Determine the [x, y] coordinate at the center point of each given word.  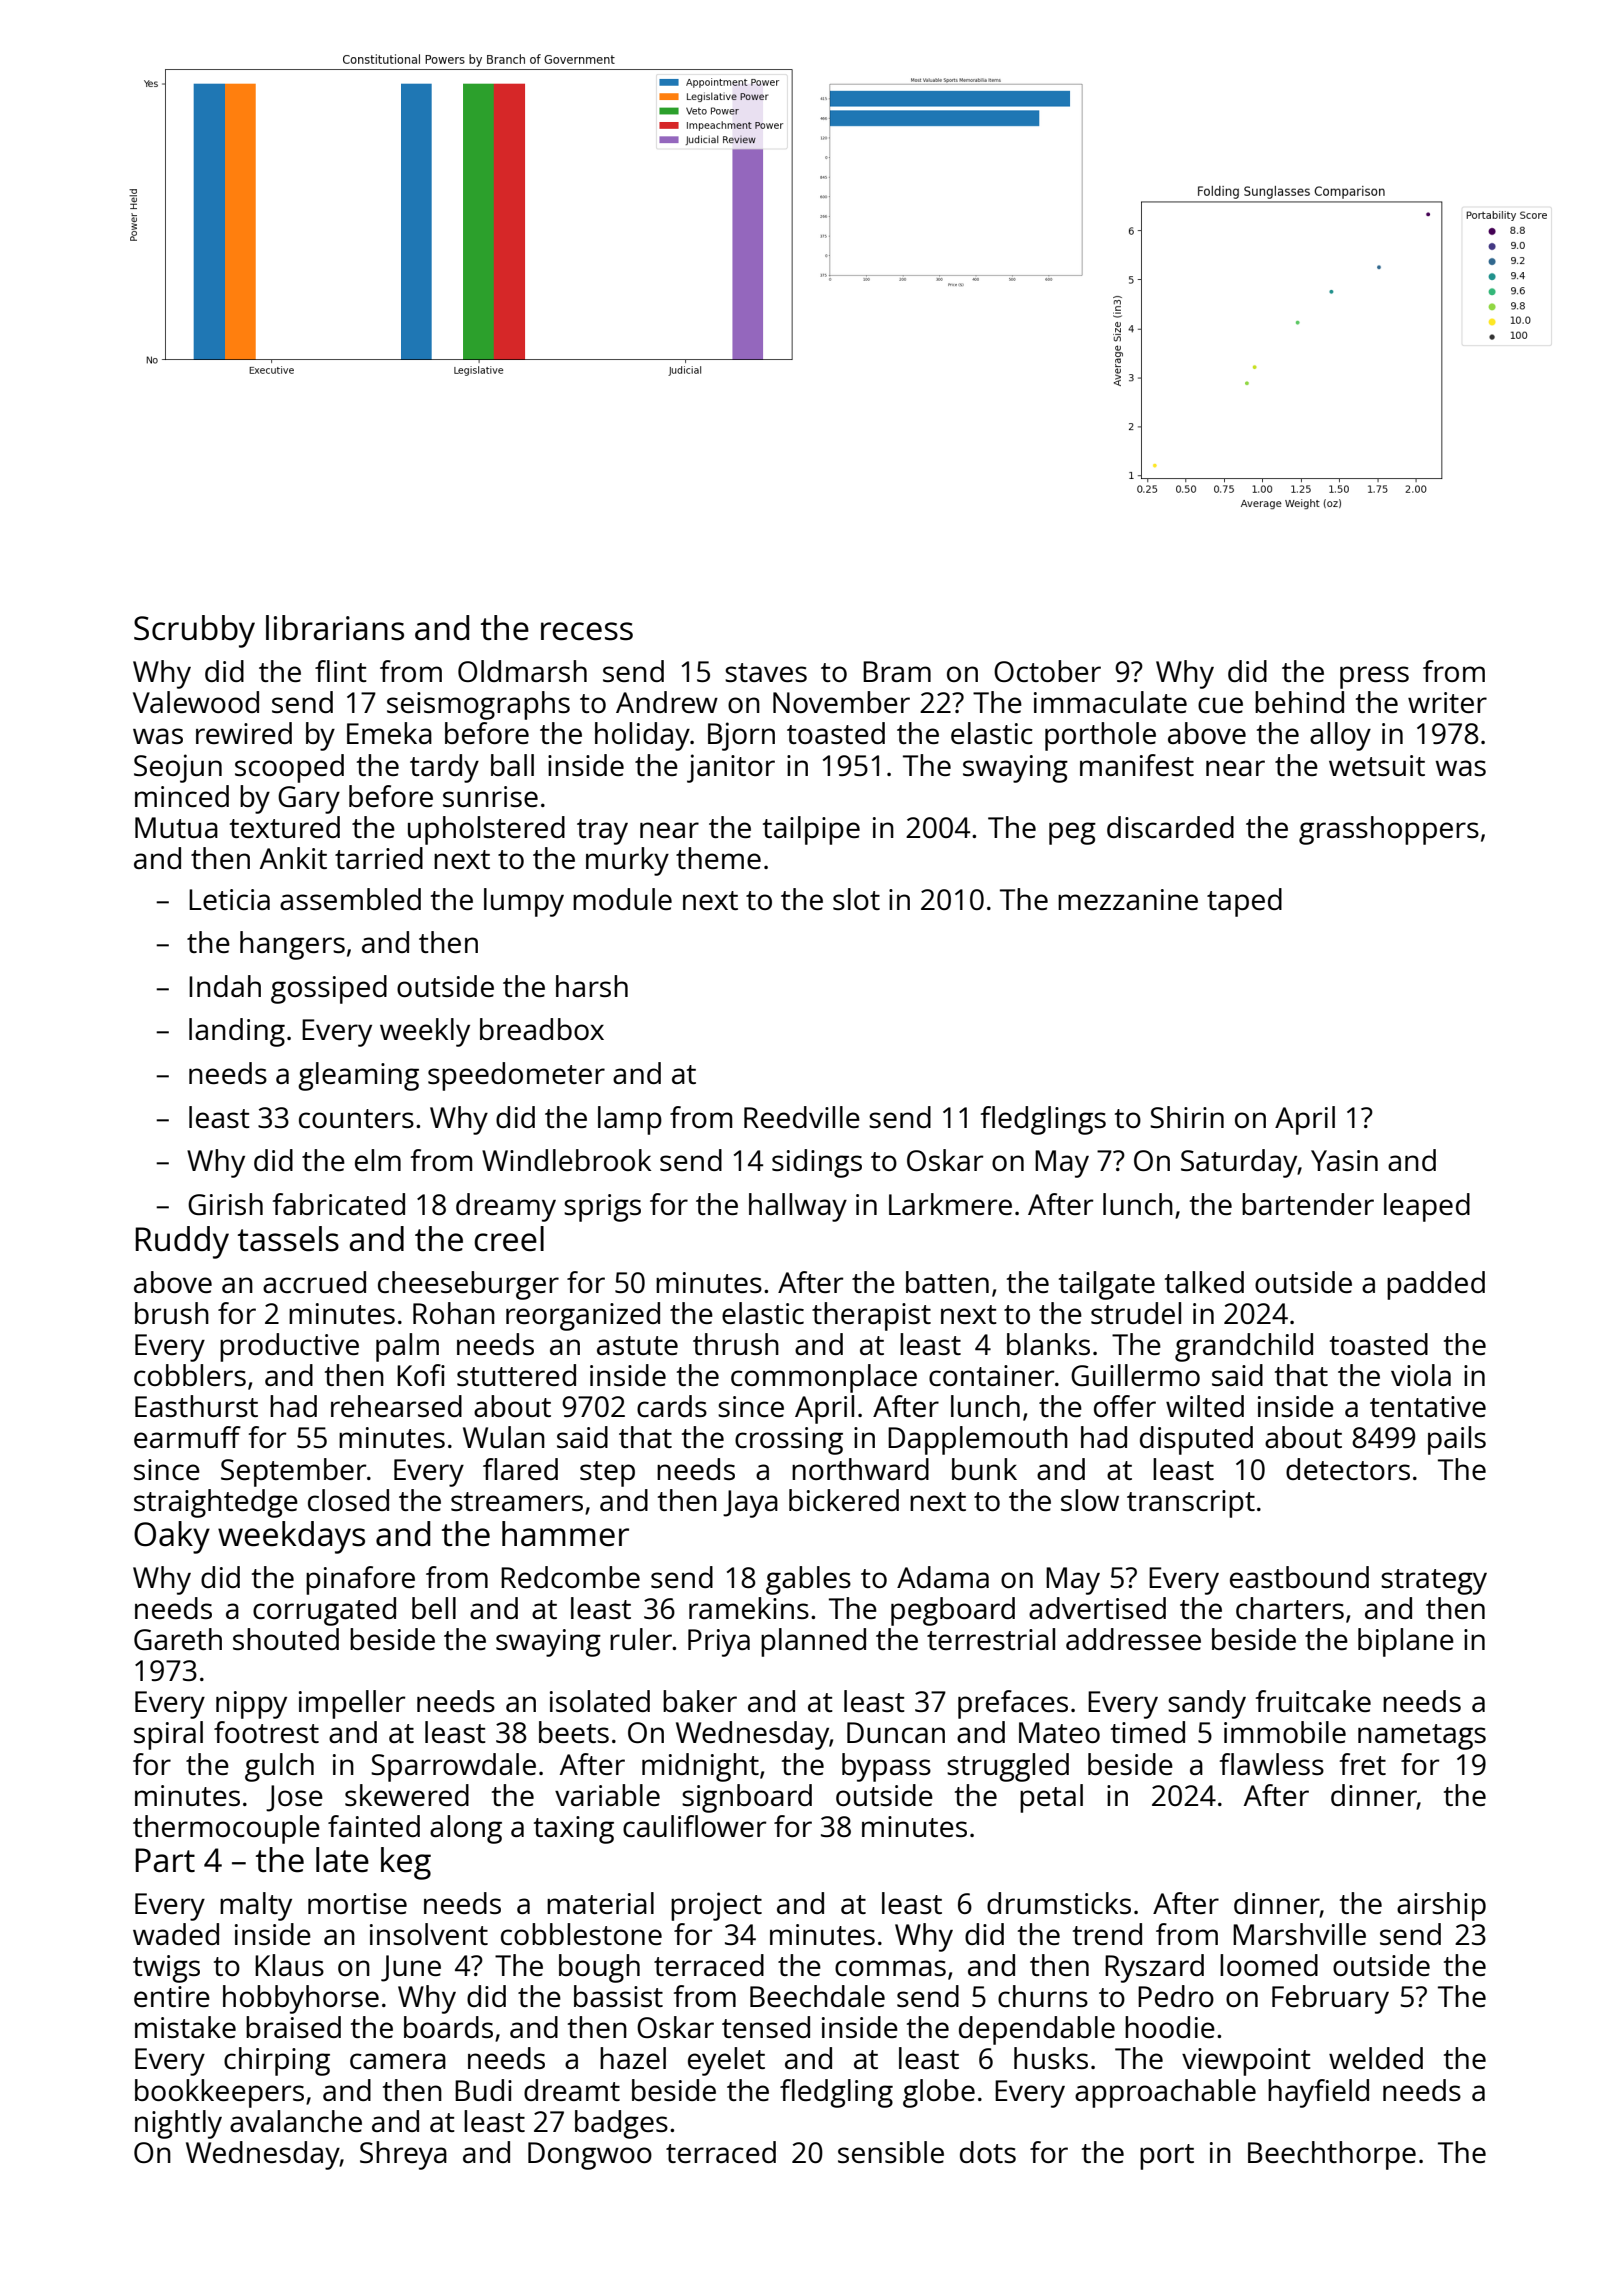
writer [1447, 702]
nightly [178, 2124]
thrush [736, 1344]
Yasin [1344, 1160]
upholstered [486, 830]
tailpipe [811, 830]
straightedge [216, 1503]
